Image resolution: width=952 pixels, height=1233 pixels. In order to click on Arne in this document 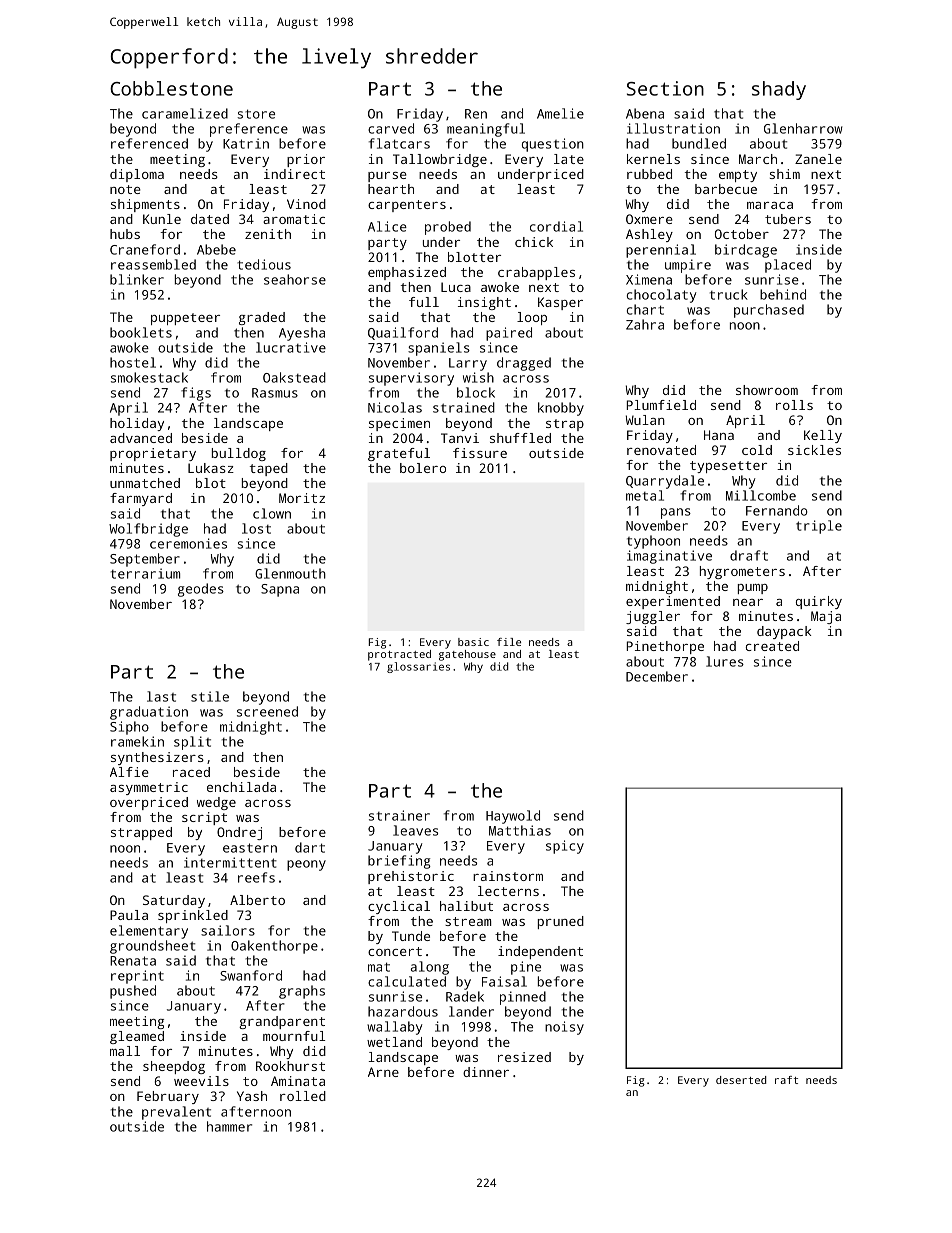, I will do `click(383, 1072)`.
